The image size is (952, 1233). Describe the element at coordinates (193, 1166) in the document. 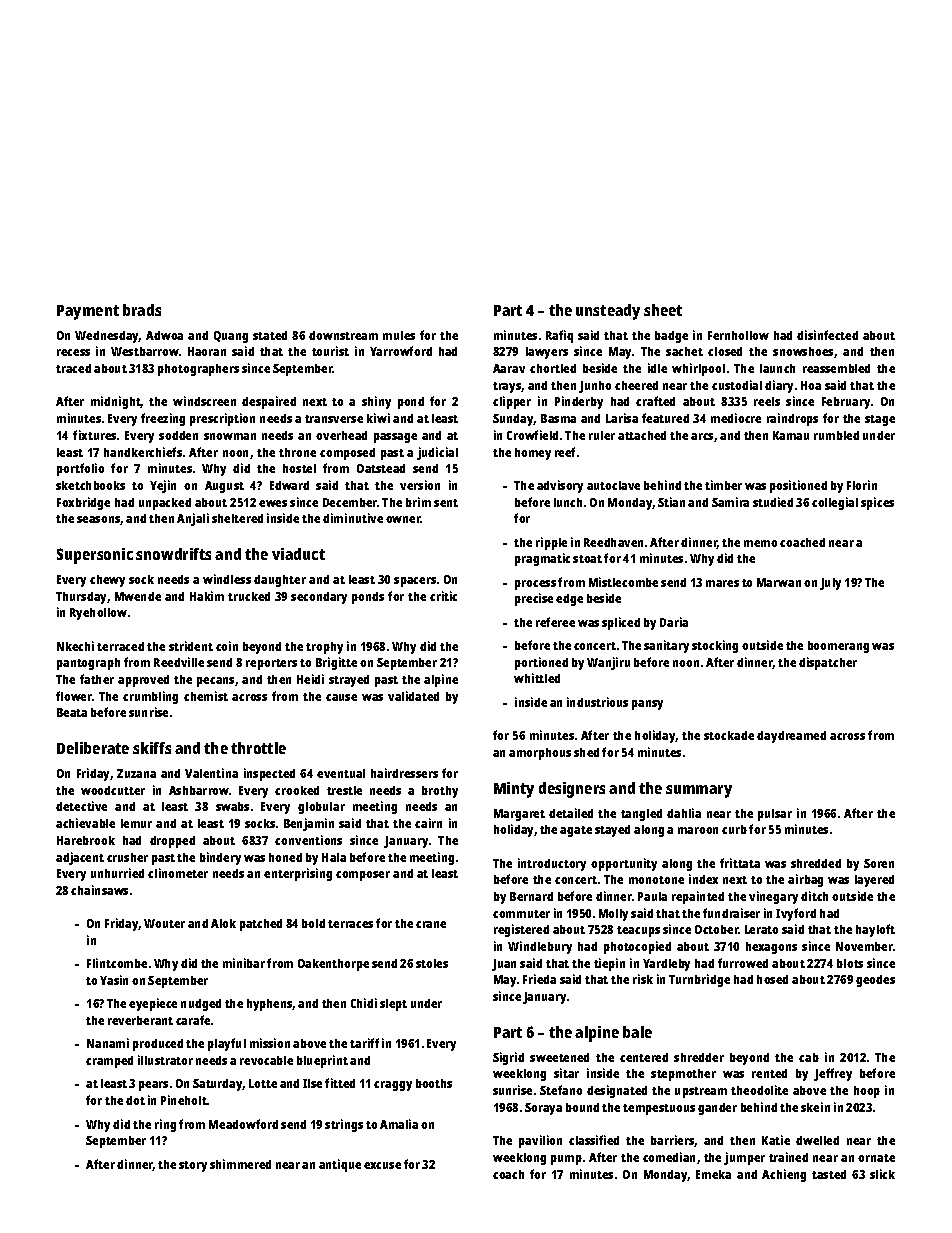

I see `story` at that location.
